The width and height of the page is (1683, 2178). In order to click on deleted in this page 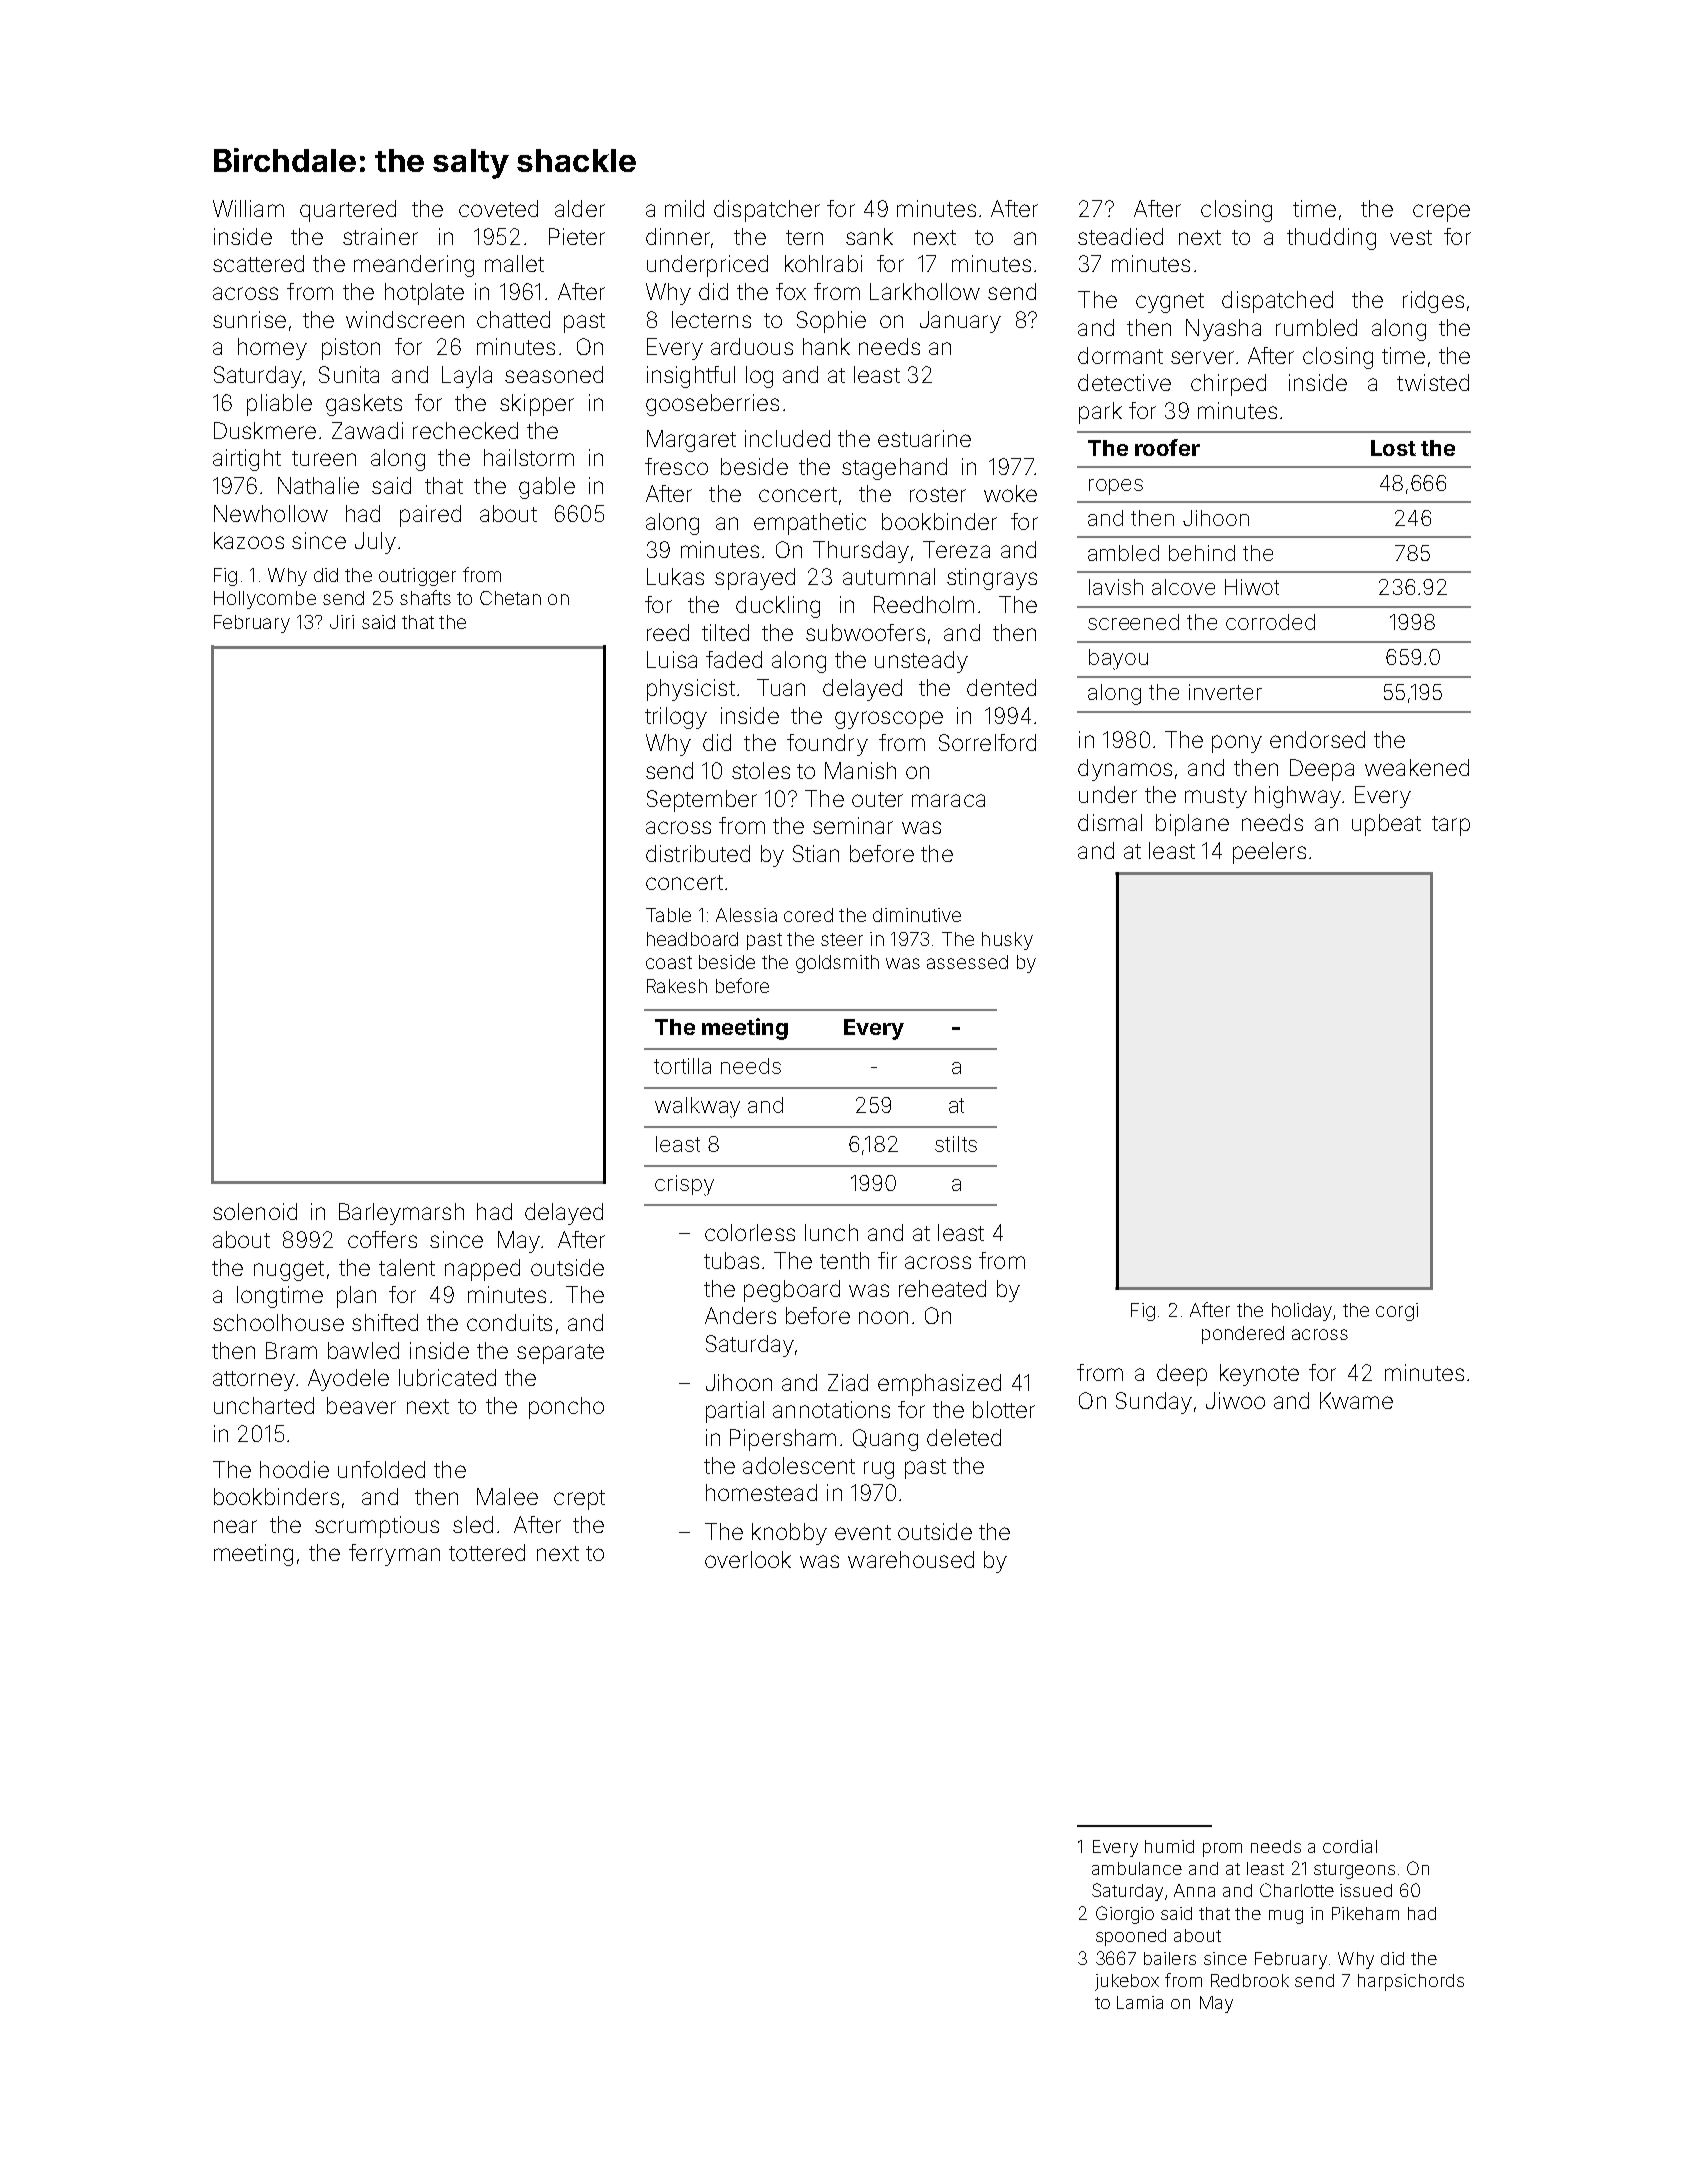, I will do `click(964, 1437)`.
